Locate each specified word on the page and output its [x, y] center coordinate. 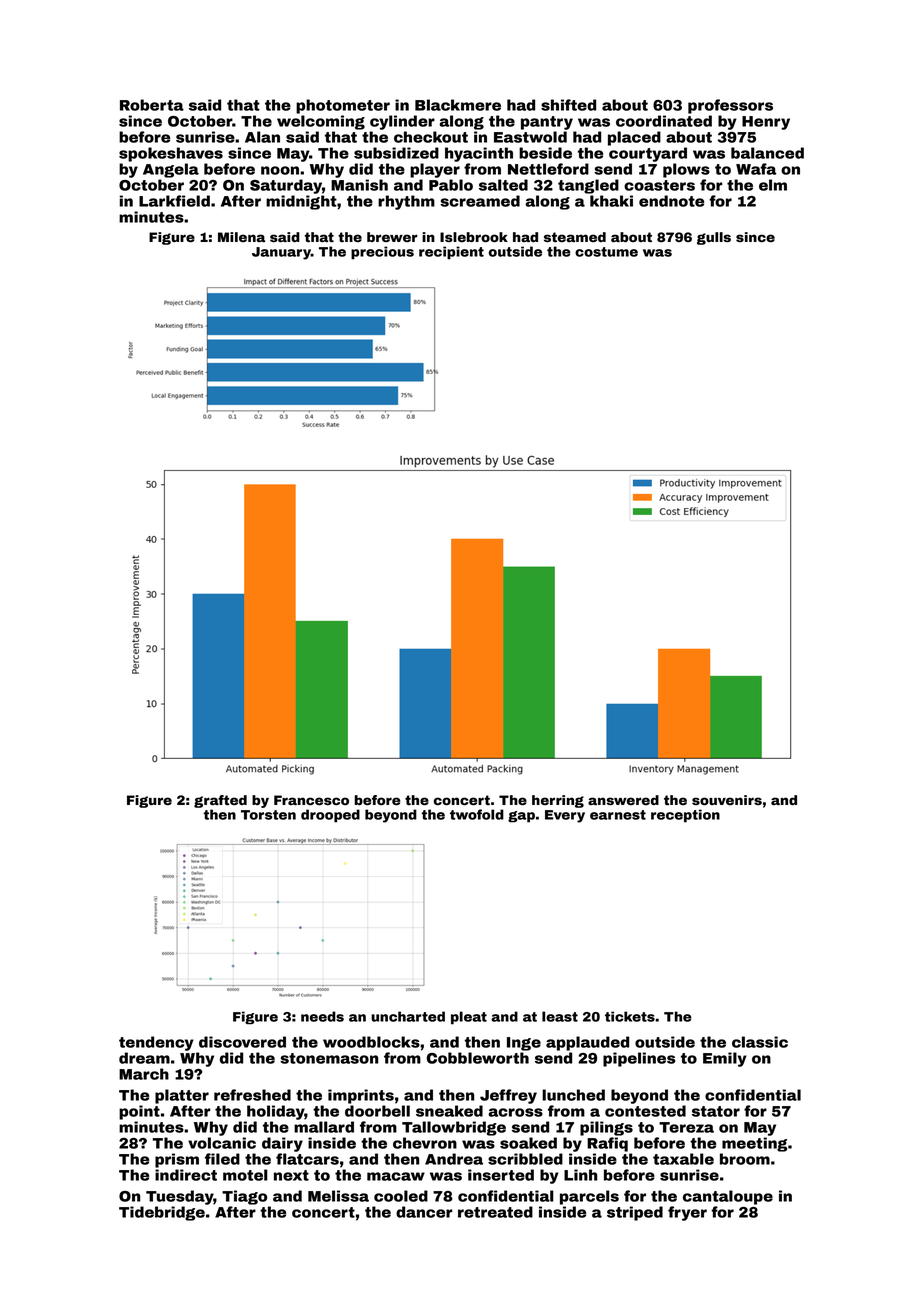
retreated [495, 1212]
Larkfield [174, 201]
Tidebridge [162, 1213]
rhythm [406, 202]
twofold [477, 814]
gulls [714, 238]
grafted [220, 801]
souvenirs [727, 800]
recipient [451, 253]
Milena [241, 237]
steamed [575, 237]
